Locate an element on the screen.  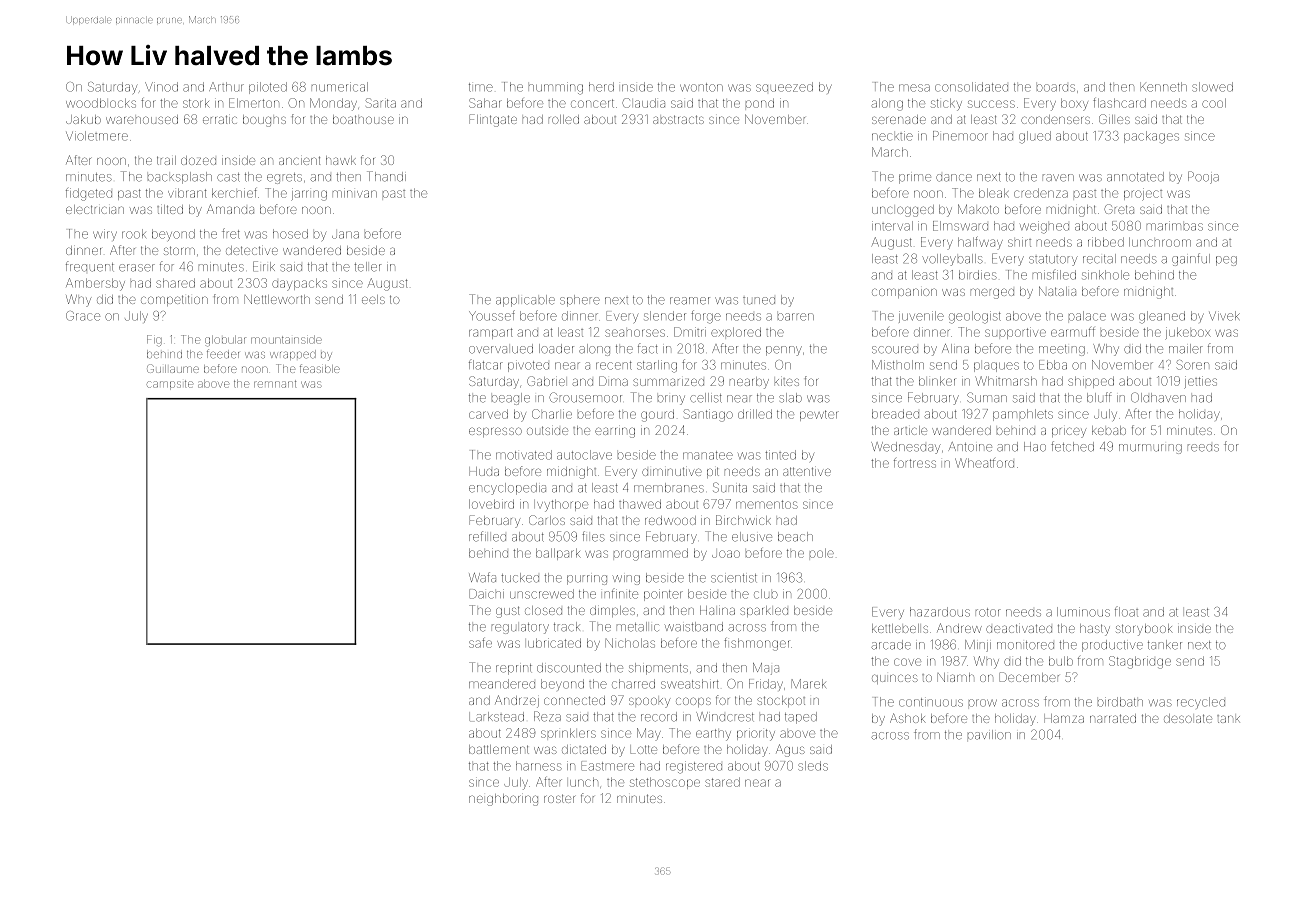
wing is located at coordinates (626, 580).
